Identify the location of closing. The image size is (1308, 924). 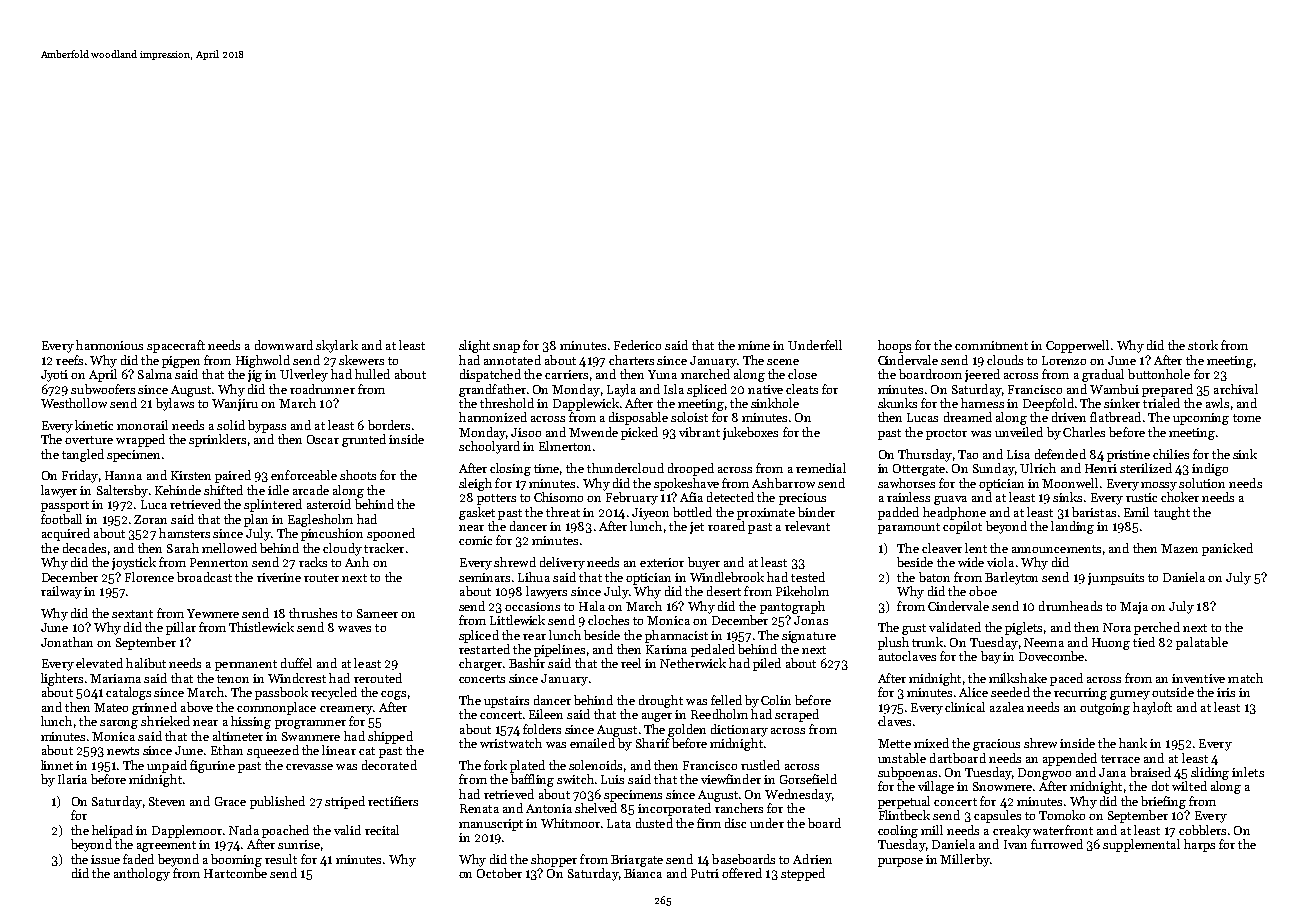
(510, 469).
